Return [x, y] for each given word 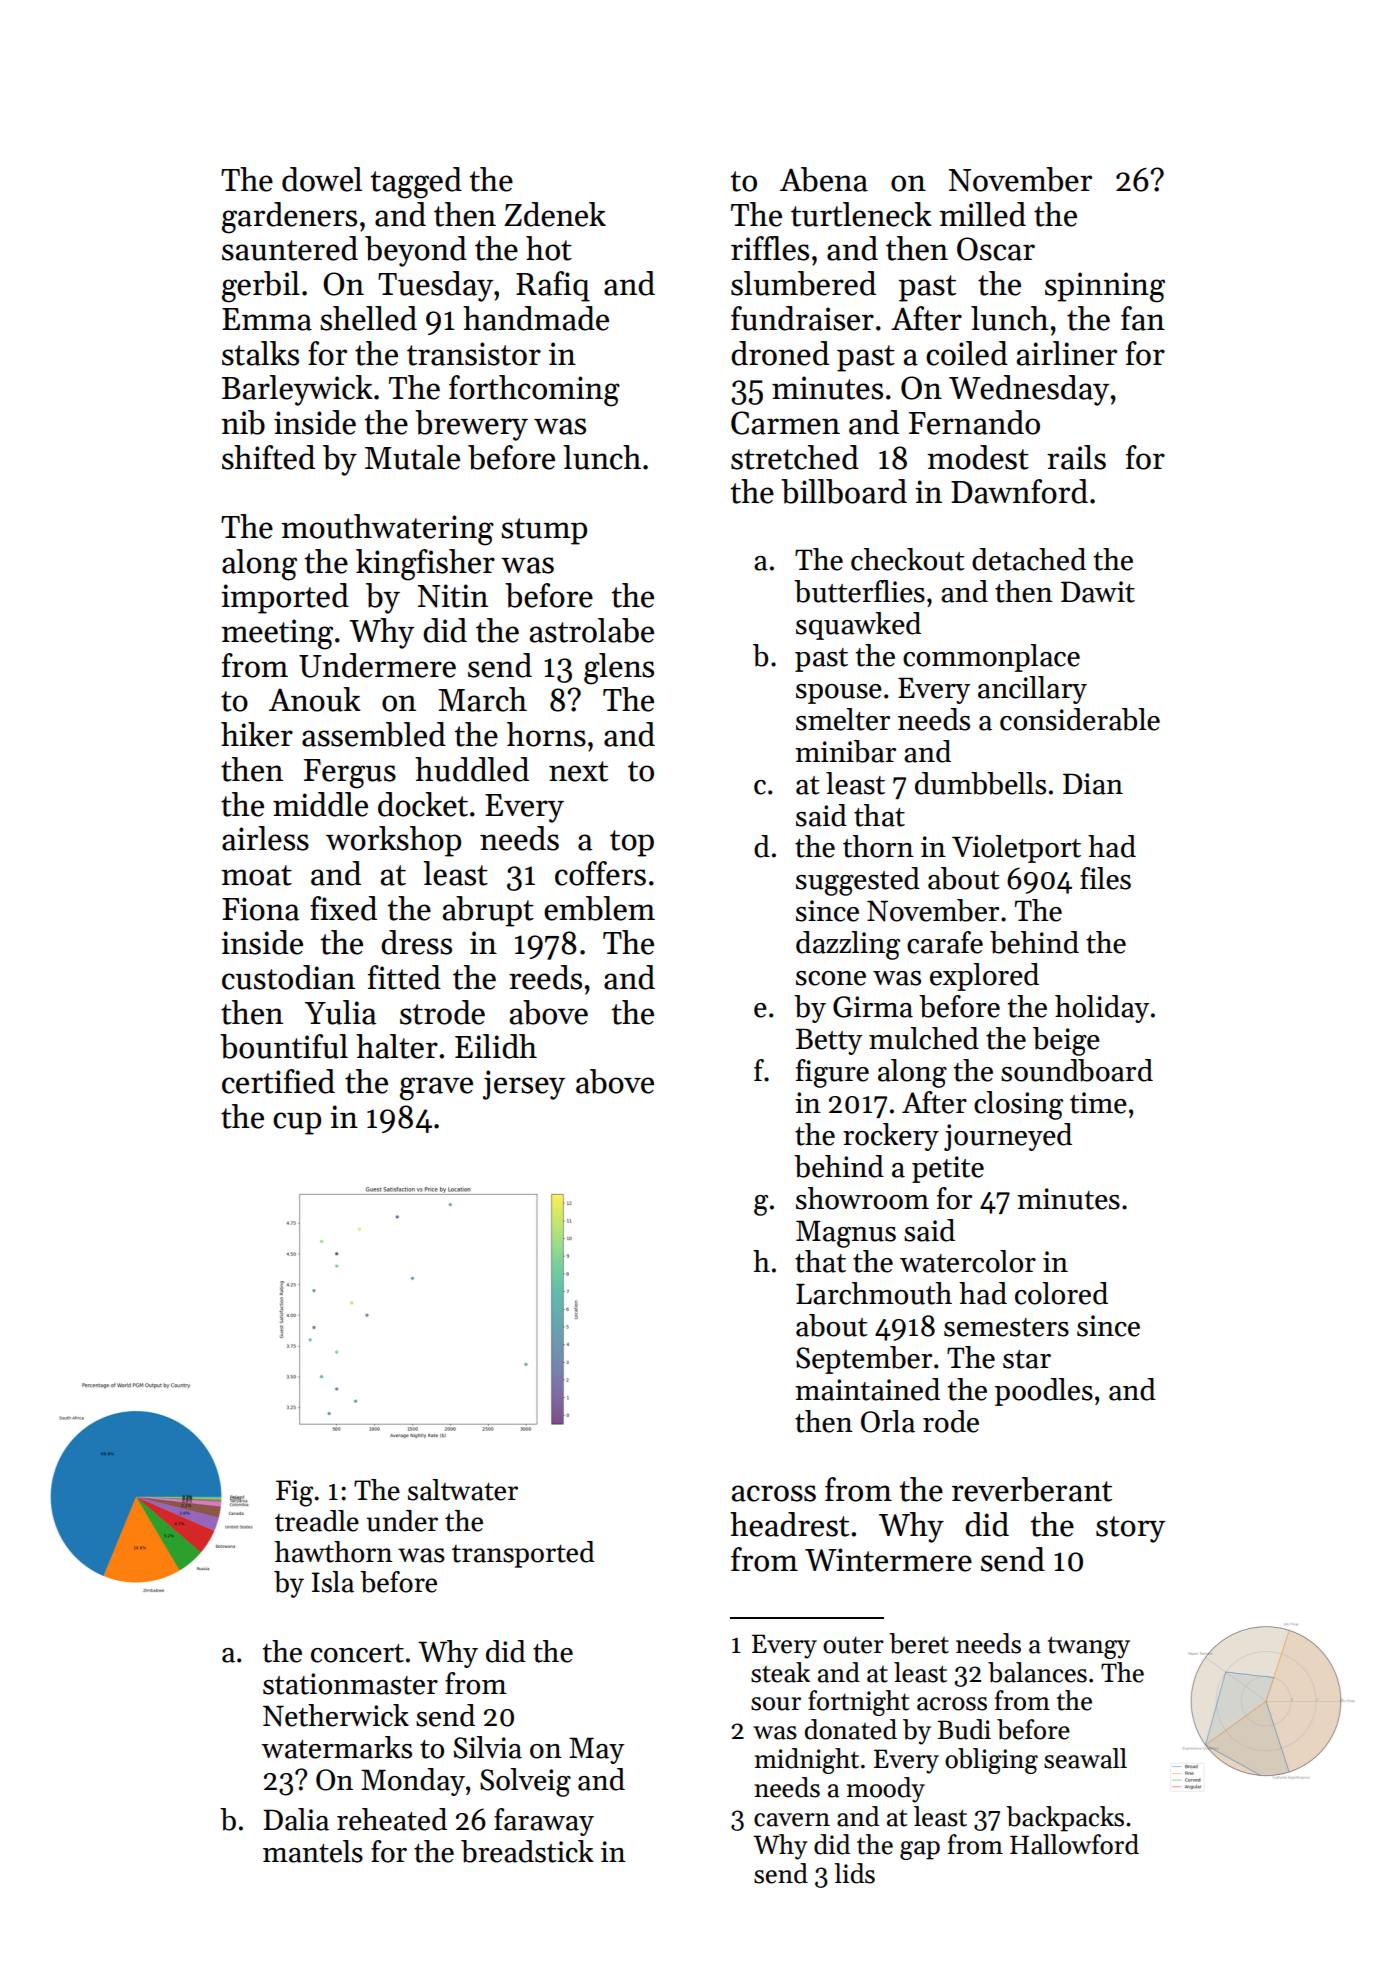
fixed [343, 908]
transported [523, 1554]
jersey [524, 1085]
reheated [392, 1819]
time [1098, 1103]
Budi [964, 1729]
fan [1143, 318]
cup [297, 1123]
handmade [536, 318]
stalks [260, 353]
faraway [544, 1822]
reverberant [1032, 1489]
